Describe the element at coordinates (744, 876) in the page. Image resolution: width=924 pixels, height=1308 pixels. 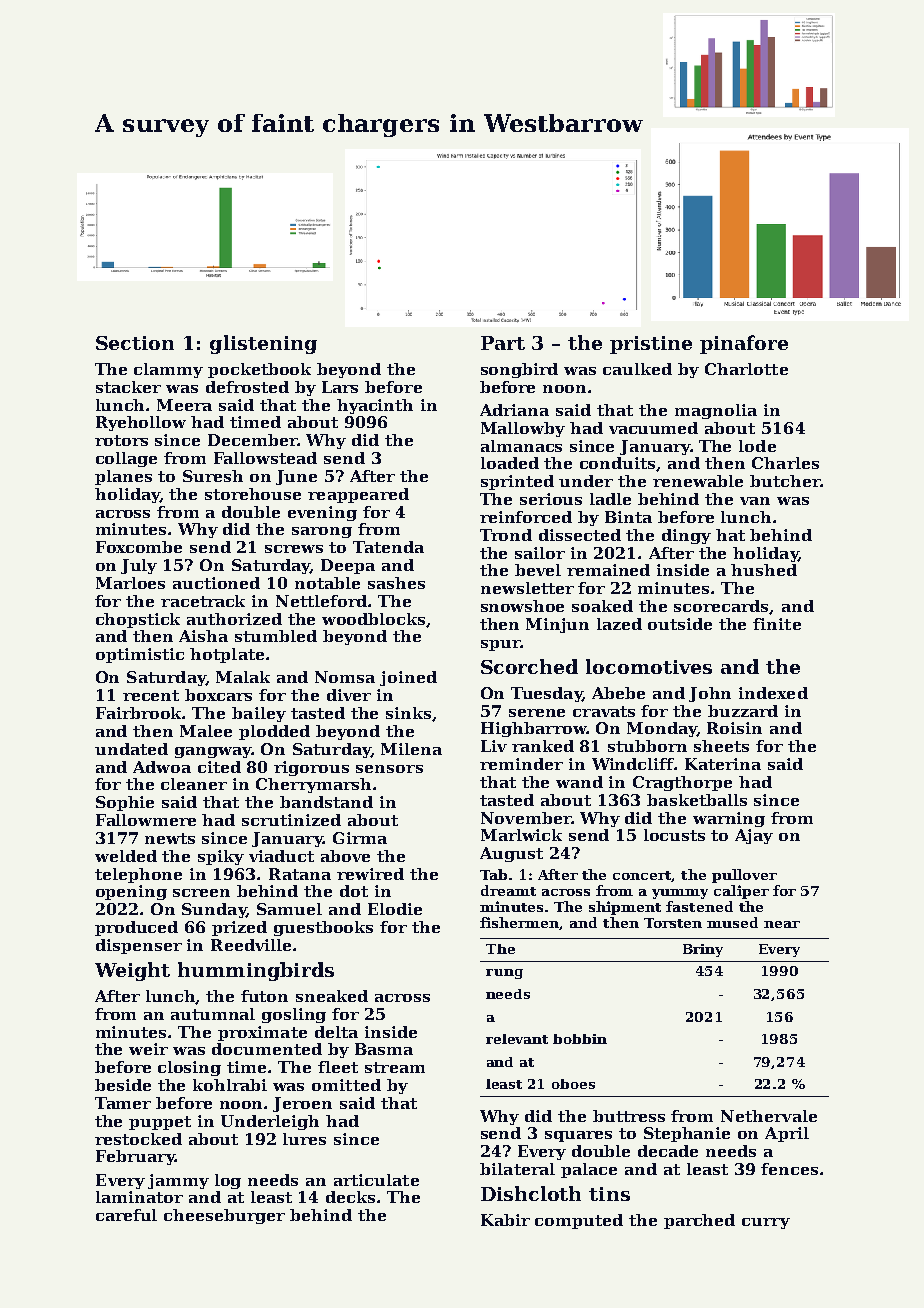
I see `pullover` at that location.
